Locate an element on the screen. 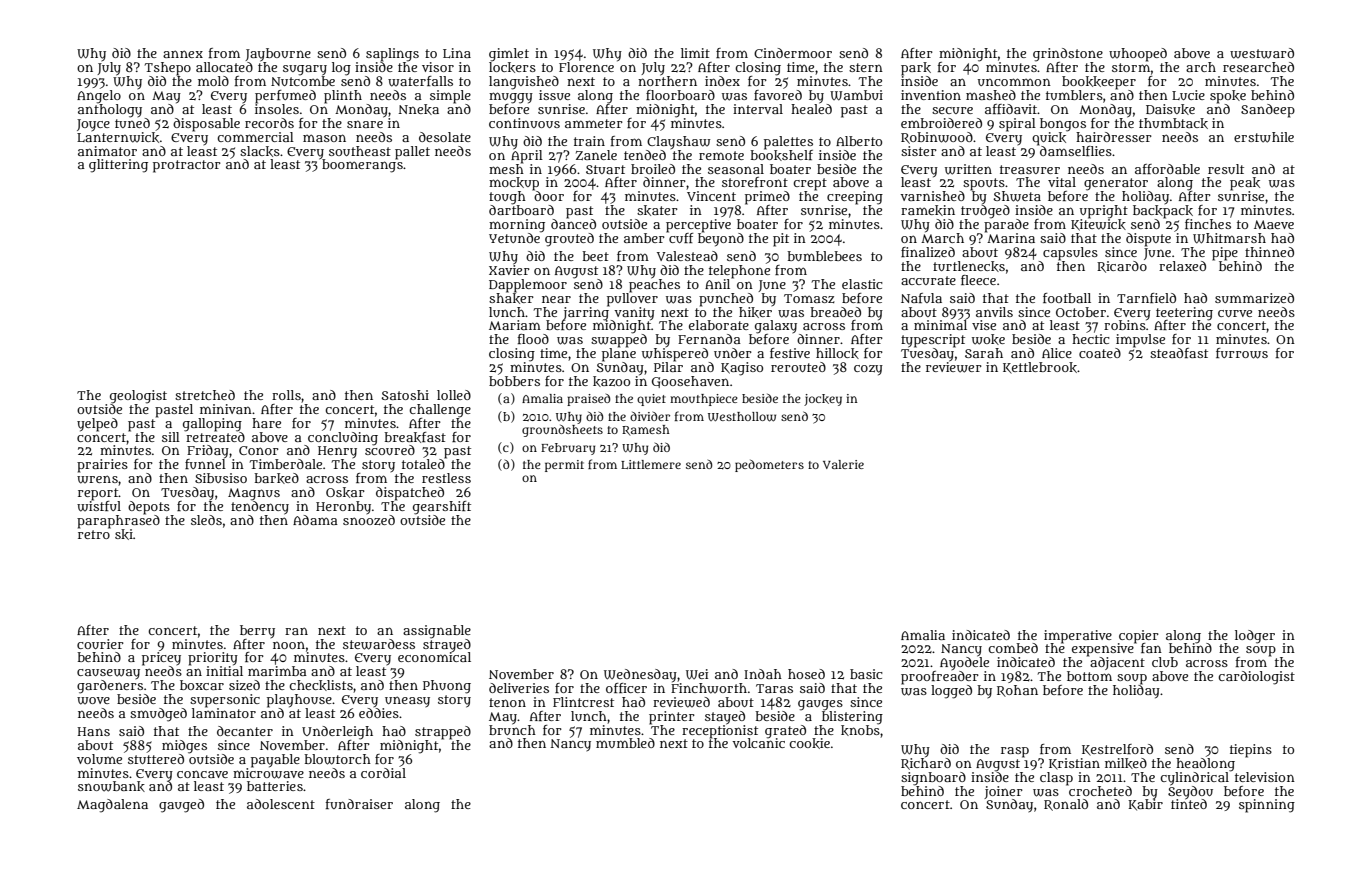  furrows is located at coordinates (1242, 353).
